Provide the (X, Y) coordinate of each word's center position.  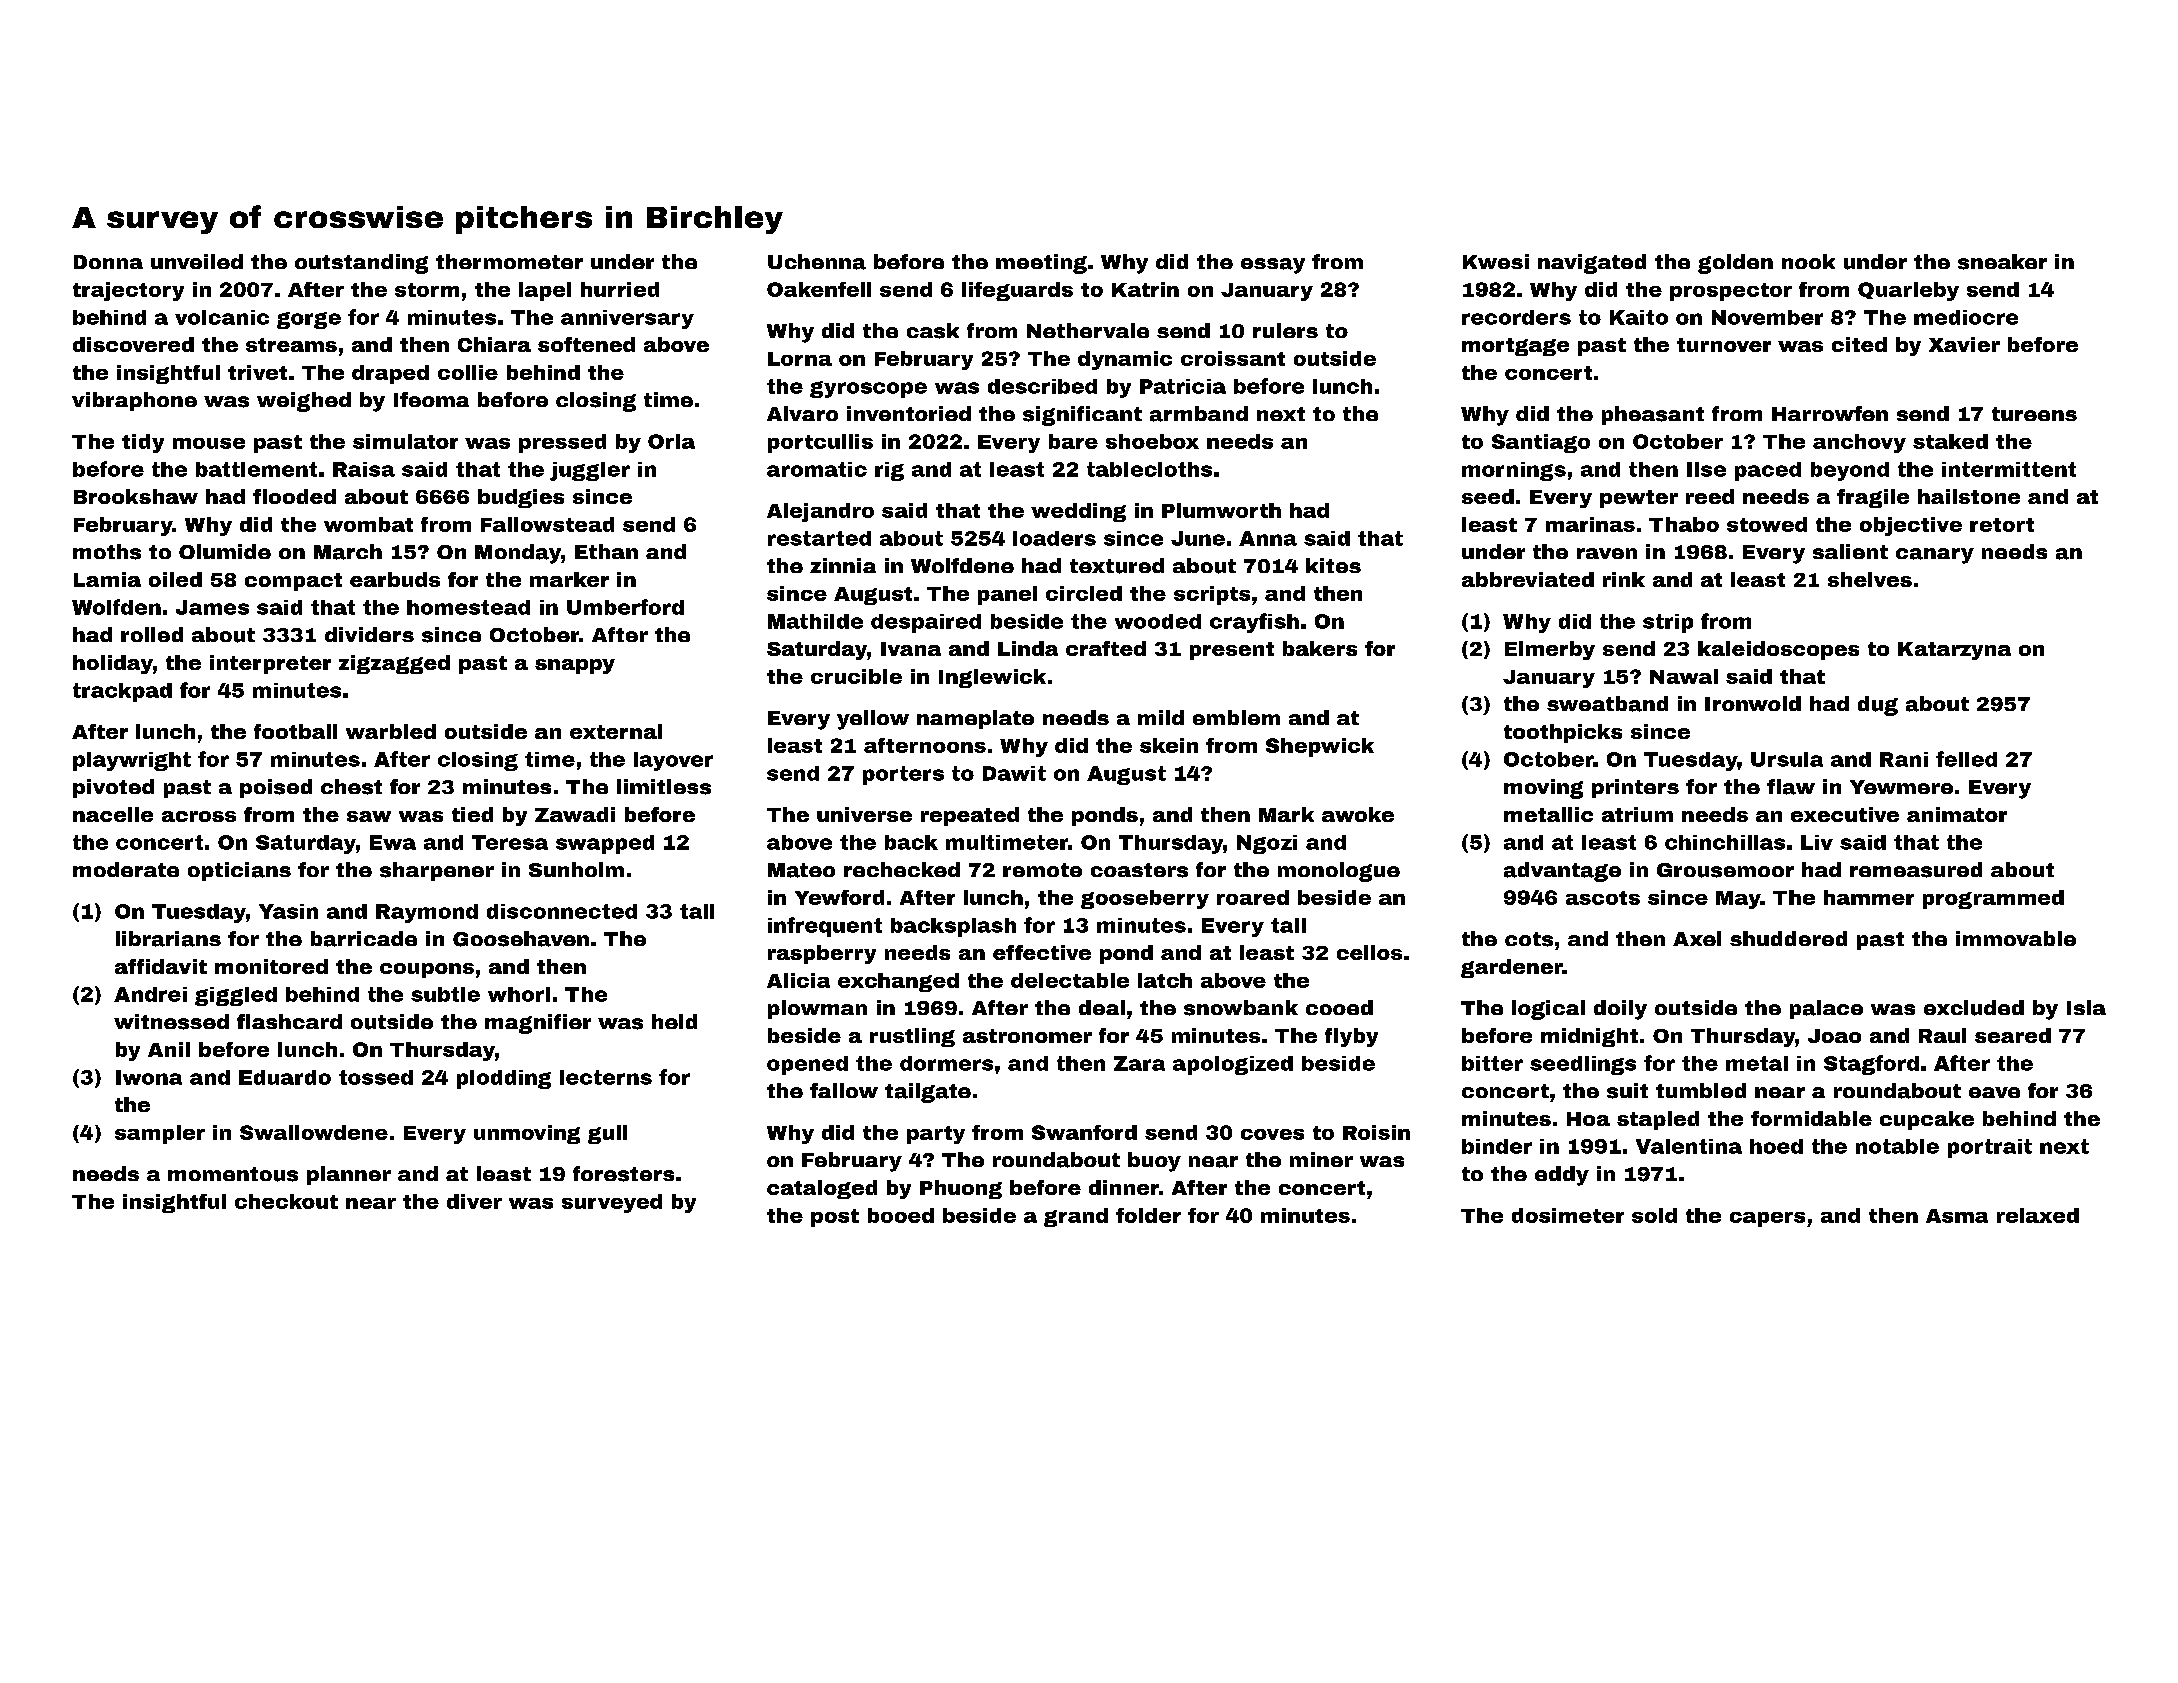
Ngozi (1267, 844)
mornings (1514, 471)
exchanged (898, 982)
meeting (1041, 264)
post (835, 1218)
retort (2002, 525)
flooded (294, 496)
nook (1808, 261)
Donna (108, 262)
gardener (1512, 968)
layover (673, 761)
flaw (1791, 787)
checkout (286, 1201)
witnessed (171, 1022)
